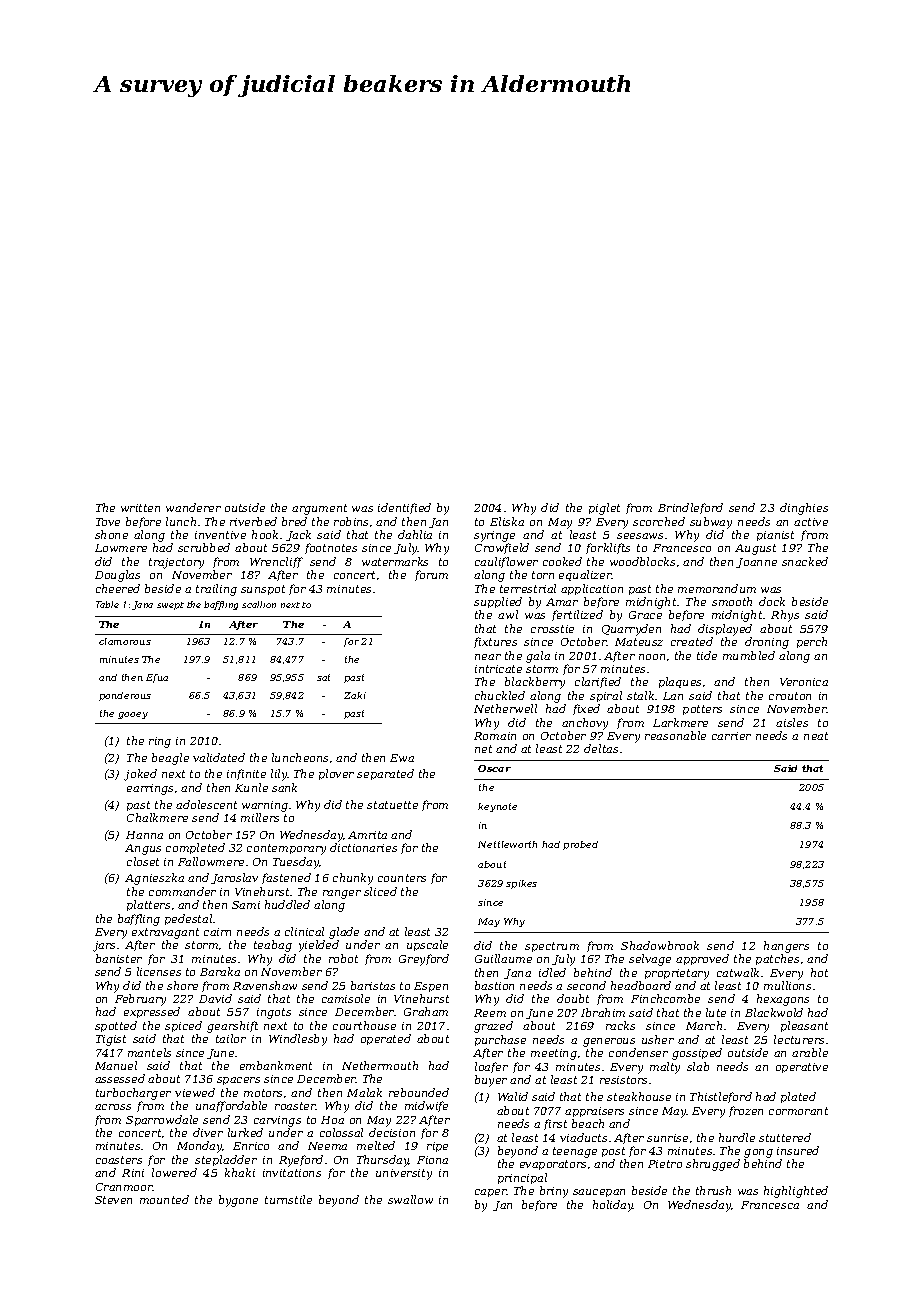  I want to click on inventive, so click(220, 535).
